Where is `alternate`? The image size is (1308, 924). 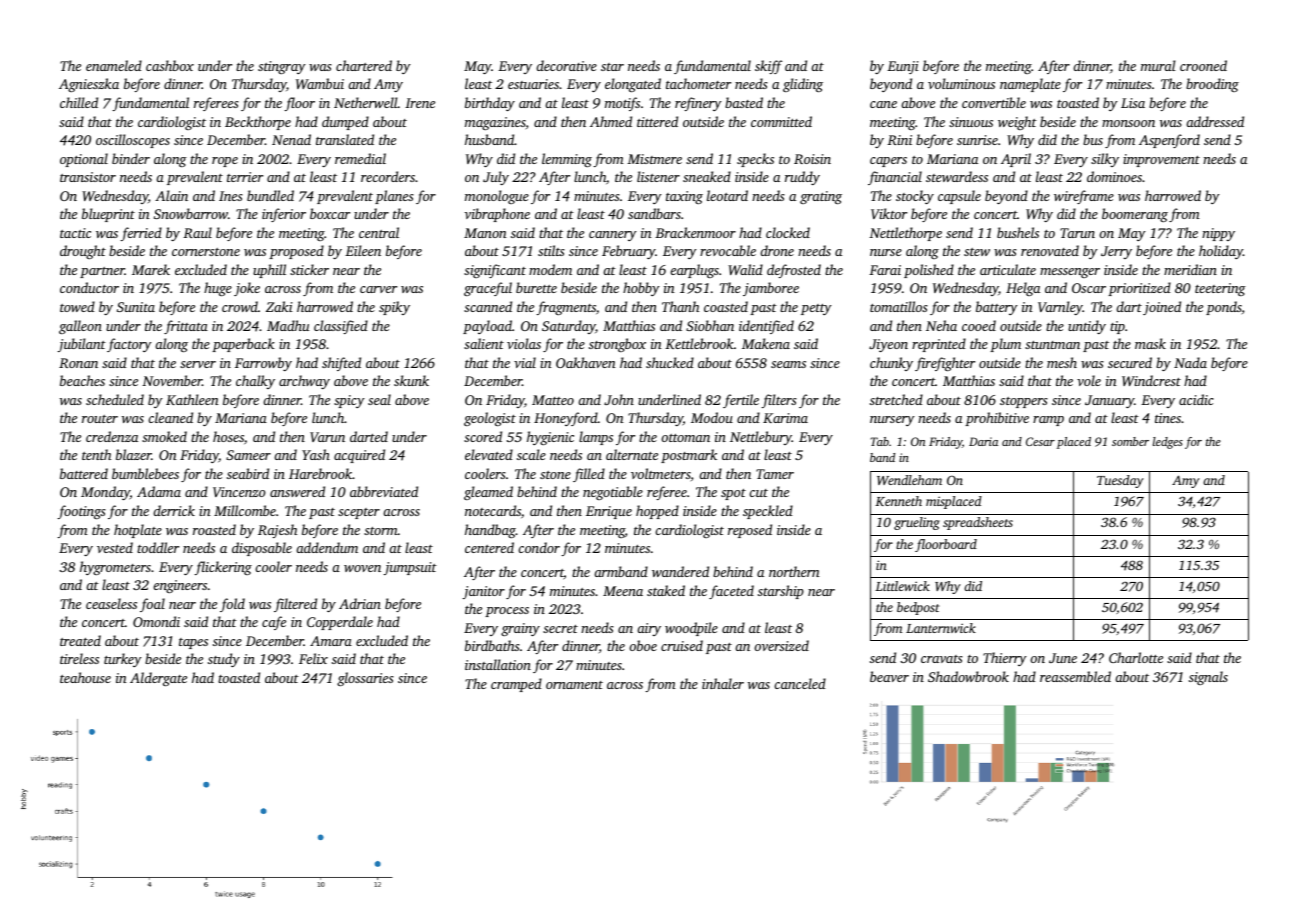 alternate is located at coordinates (632, 454).
